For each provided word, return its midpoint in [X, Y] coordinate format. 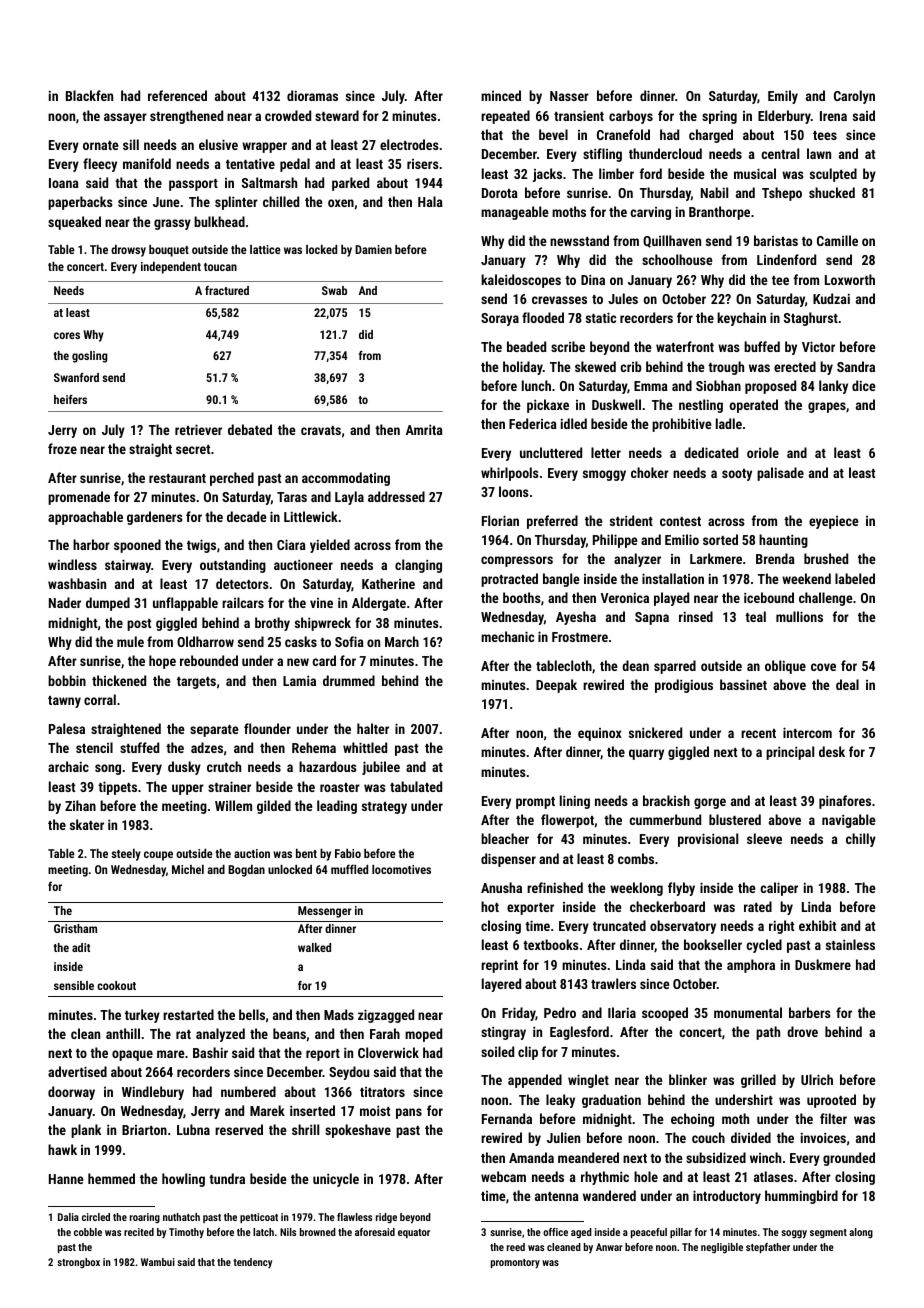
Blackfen [89, 95]
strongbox [78, 1263]
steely [126, 855]
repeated [505, 117]
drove [802, 1031]
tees [825, 135]
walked [314, 947]
